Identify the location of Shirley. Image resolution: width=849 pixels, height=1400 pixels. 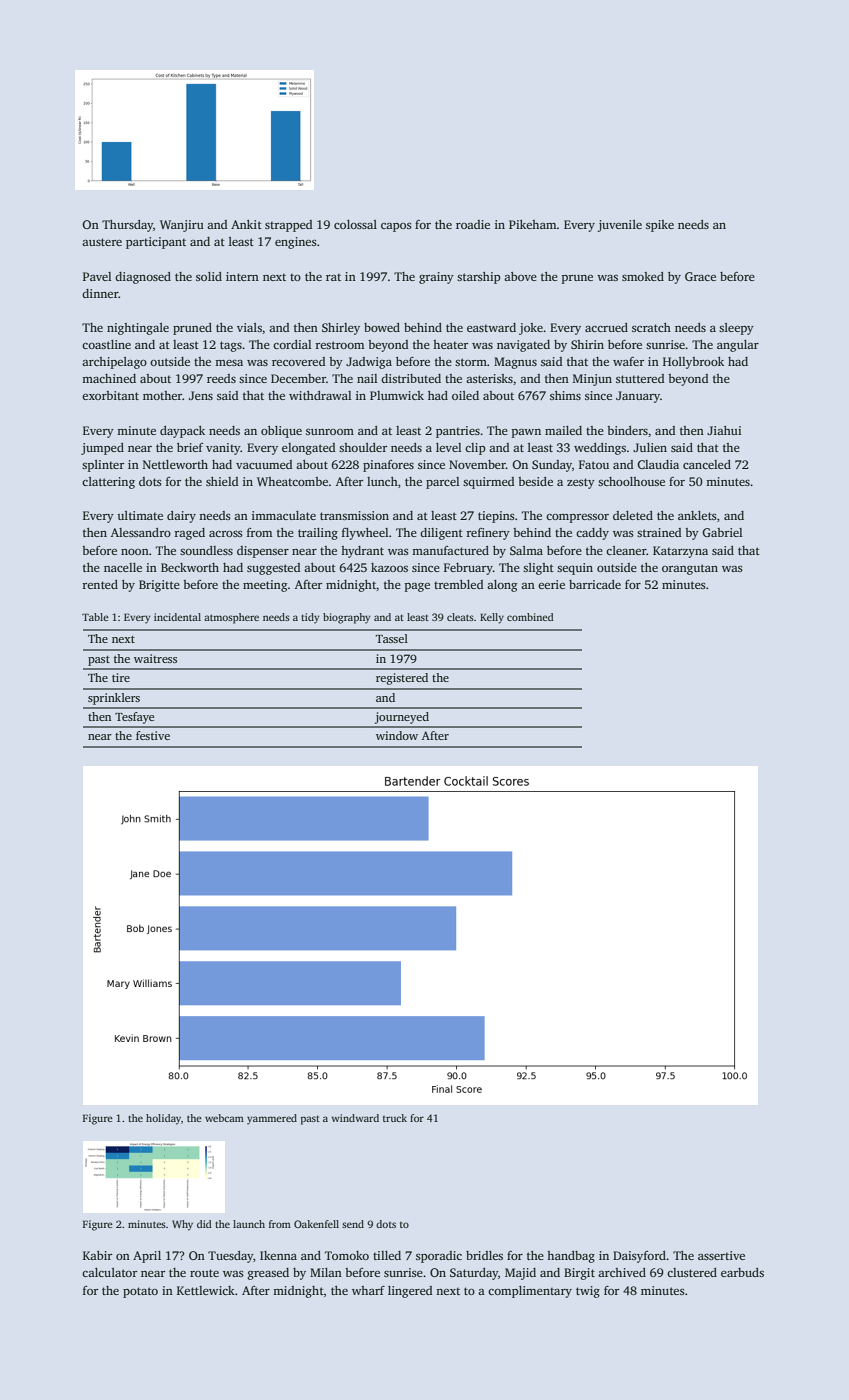
(341, 329).
